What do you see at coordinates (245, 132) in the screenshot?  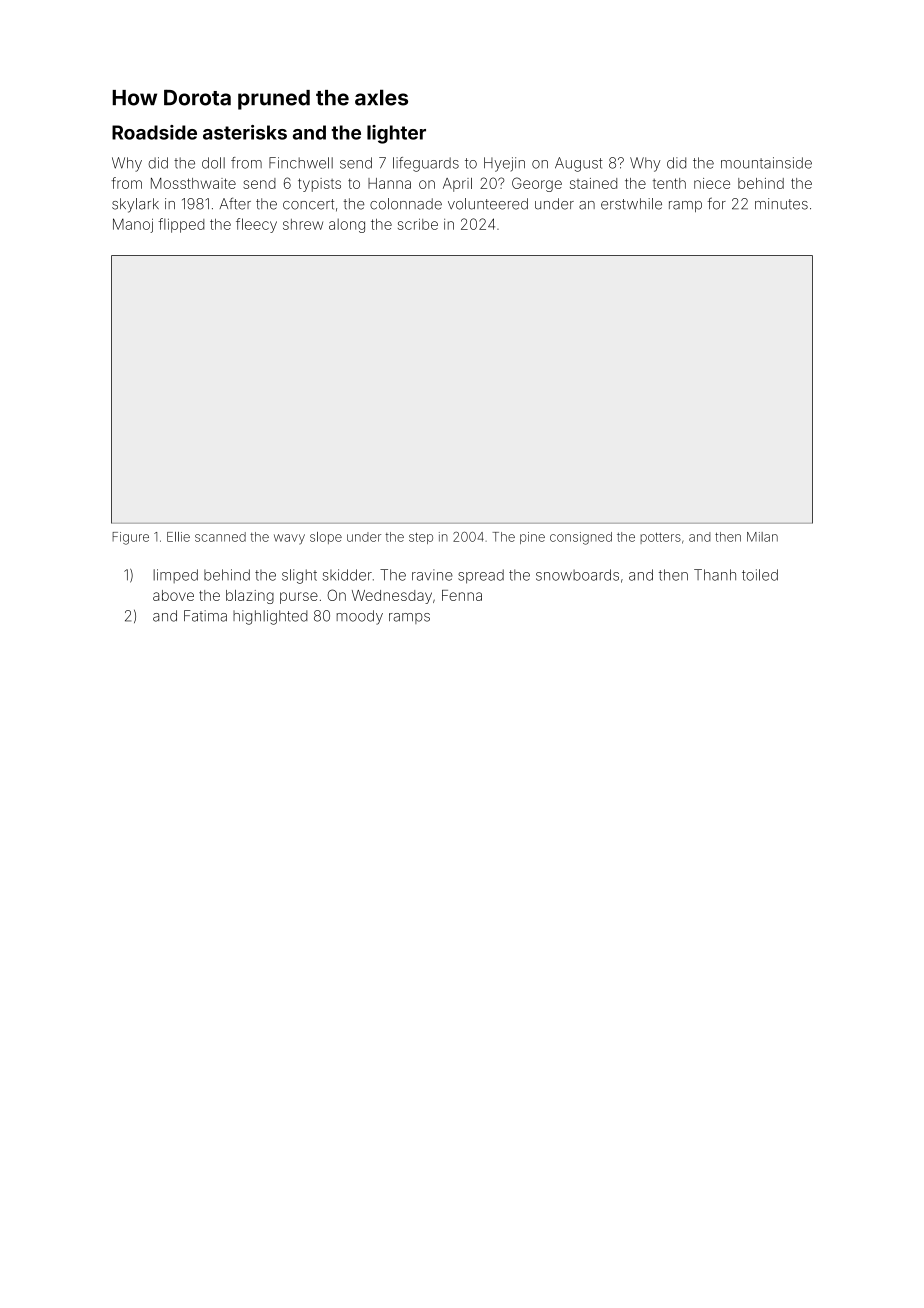 I see `asterisks` at bounding box center [245, 132].
